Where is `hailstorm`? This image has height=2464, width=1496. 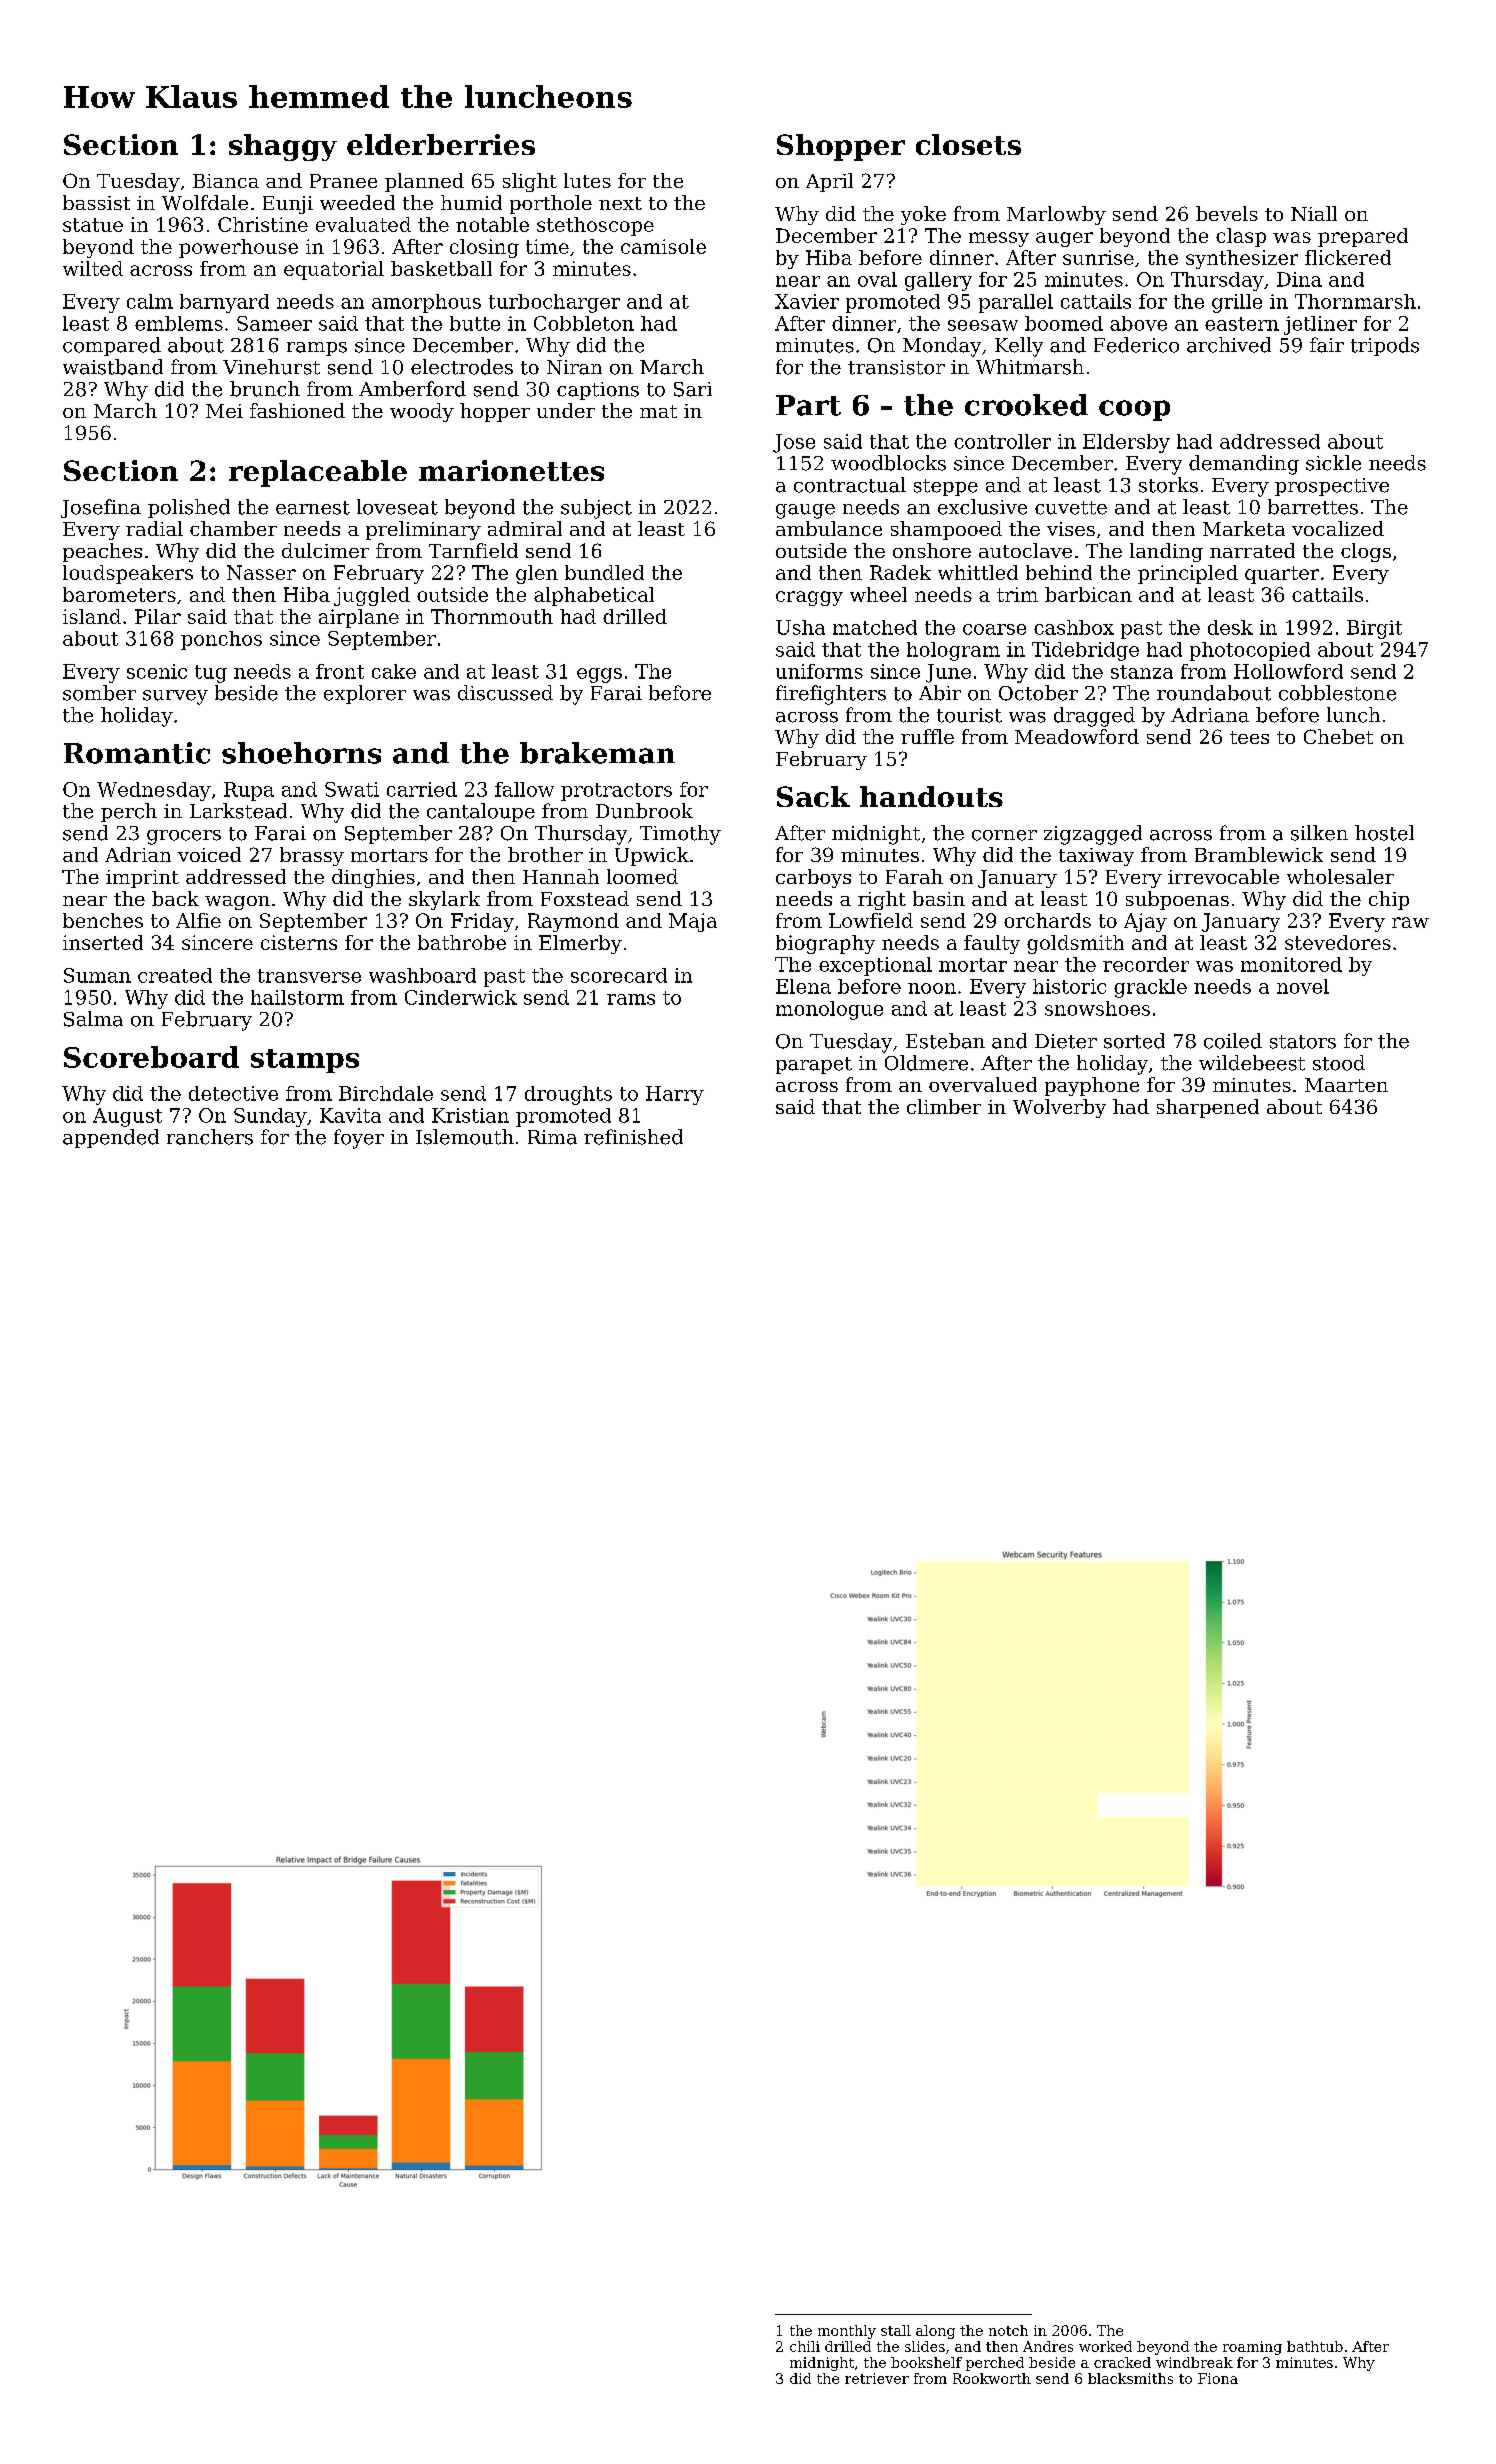 hailstorm is located at coordinates (297, 997).
